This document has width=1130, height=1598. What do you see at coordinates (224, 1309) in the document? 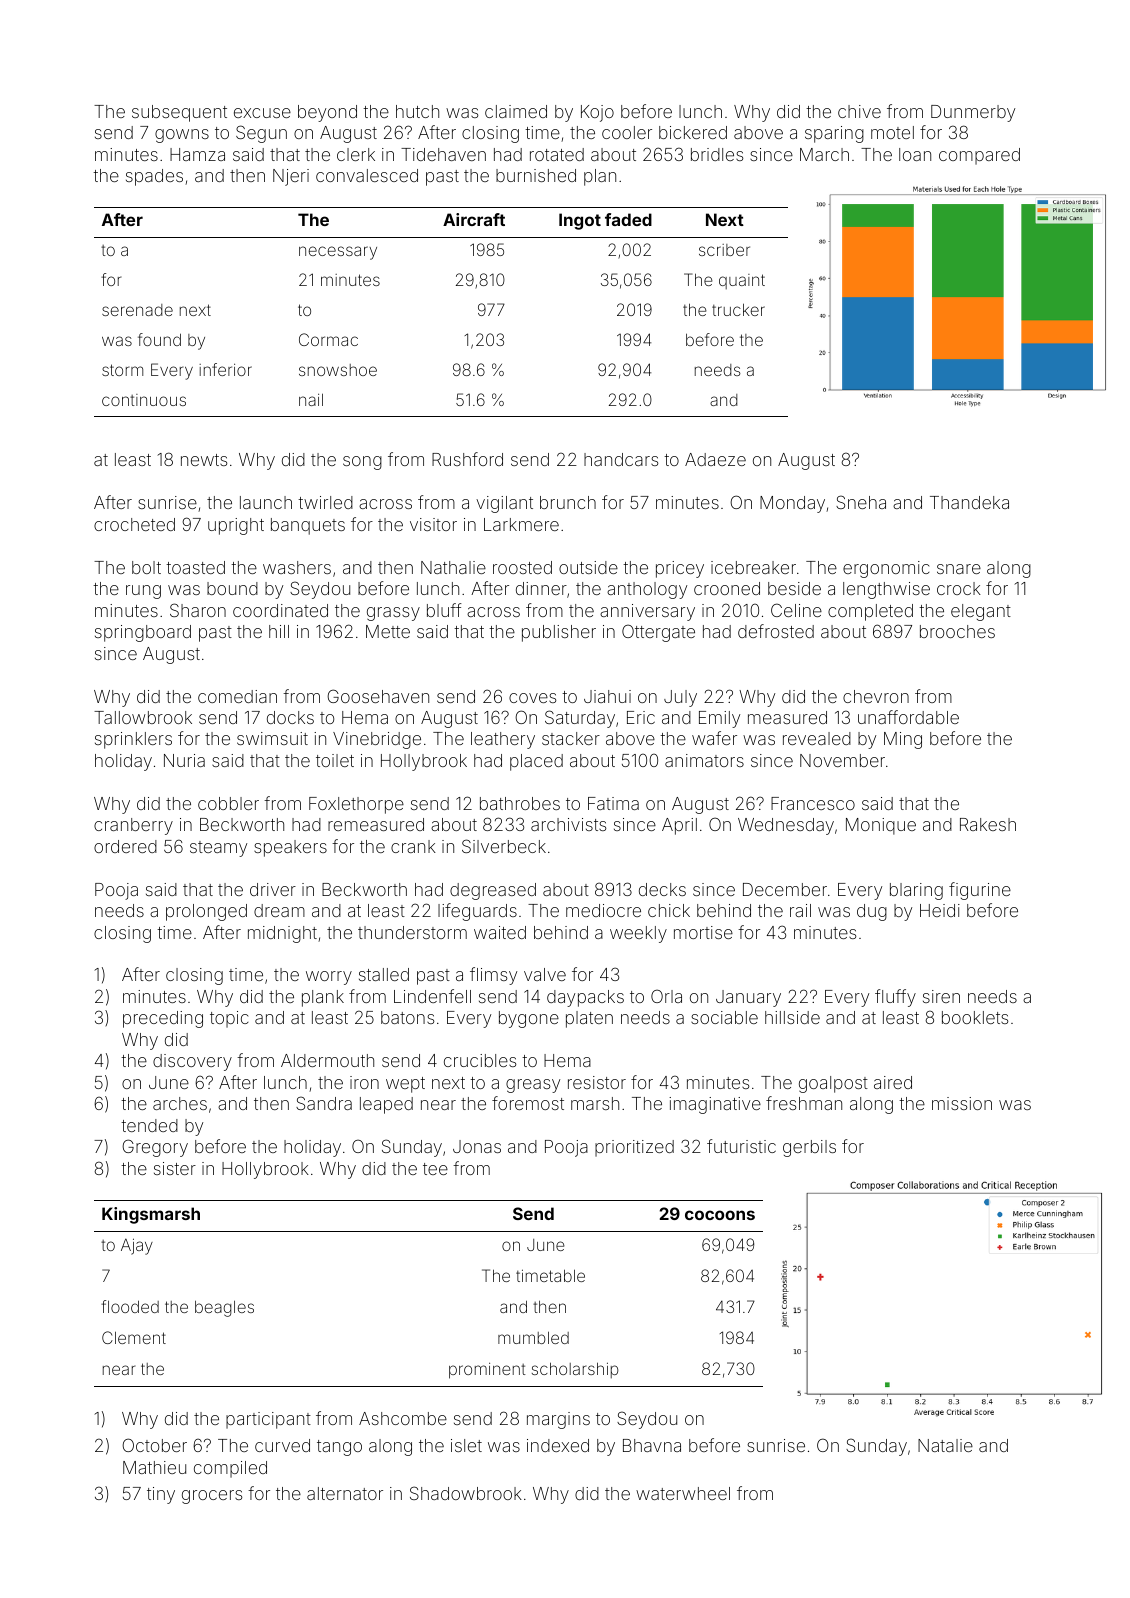
I see `beagles` at bounding box center [224, 1309].
